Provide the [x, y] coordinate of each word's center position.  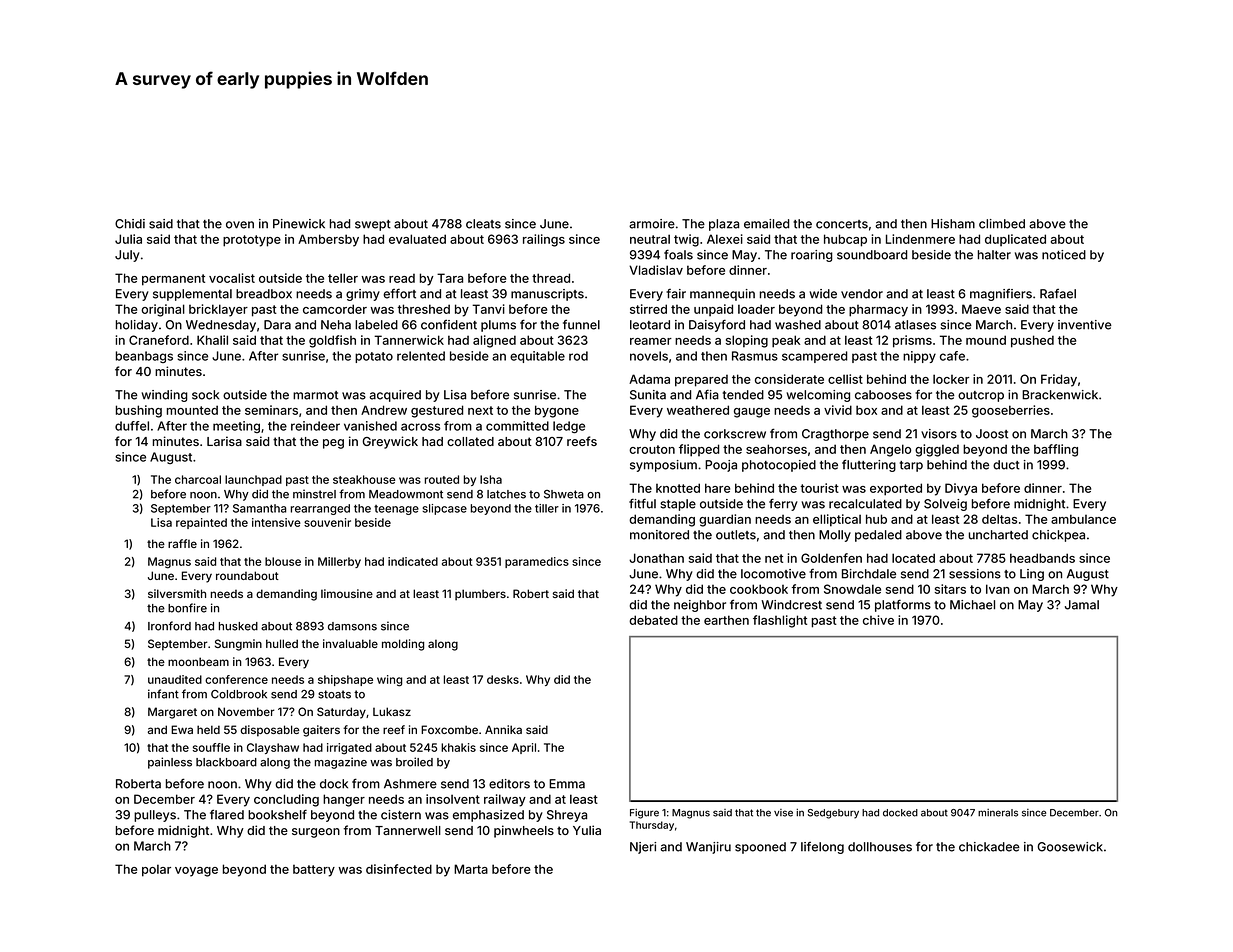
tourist [819, 488]
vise [783, 813]
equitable [537, 357]
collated [470, 441]
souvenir [327, 522]
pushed [1032, 341]
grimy [363, 295]
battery [314, 871]
